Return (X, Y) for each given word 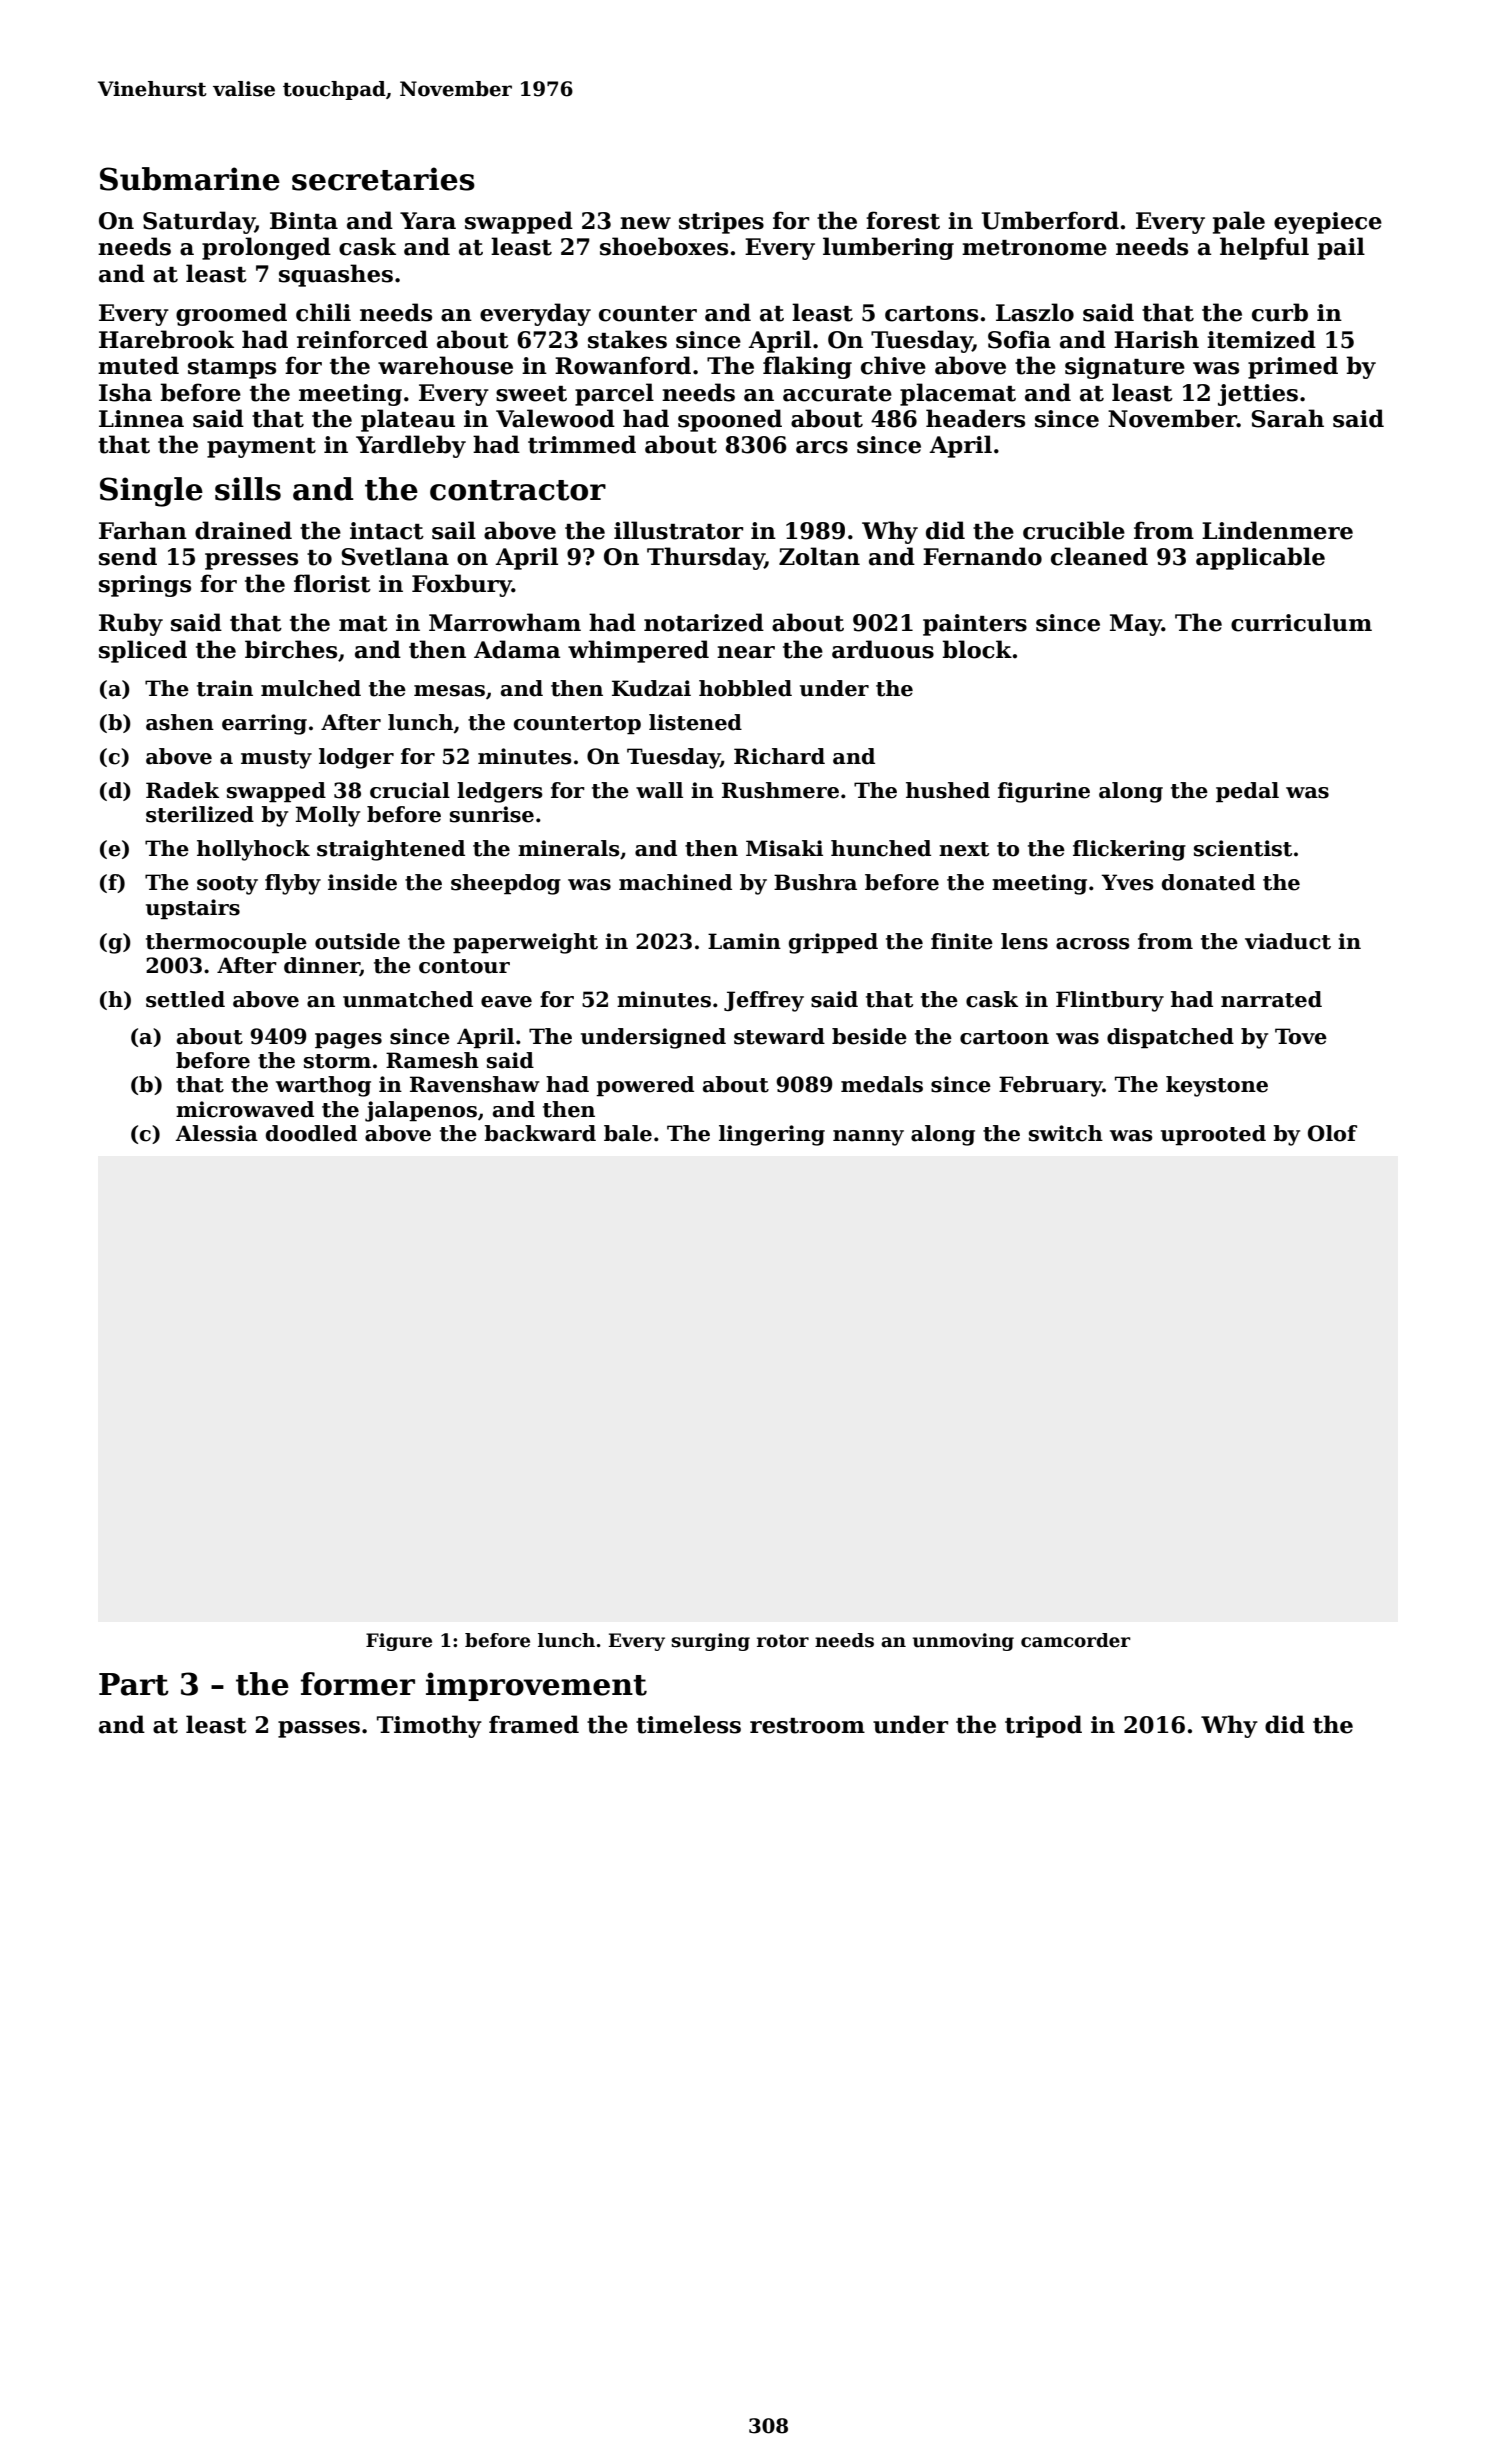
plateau (408, 420)
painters (975, 625)
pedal (1247, 792)
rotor (783, 1641)
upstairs (193, 909)
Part (134, 1684)
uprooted (1213, 1135)
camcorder (1076, 1640)
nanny (868, 1138)
